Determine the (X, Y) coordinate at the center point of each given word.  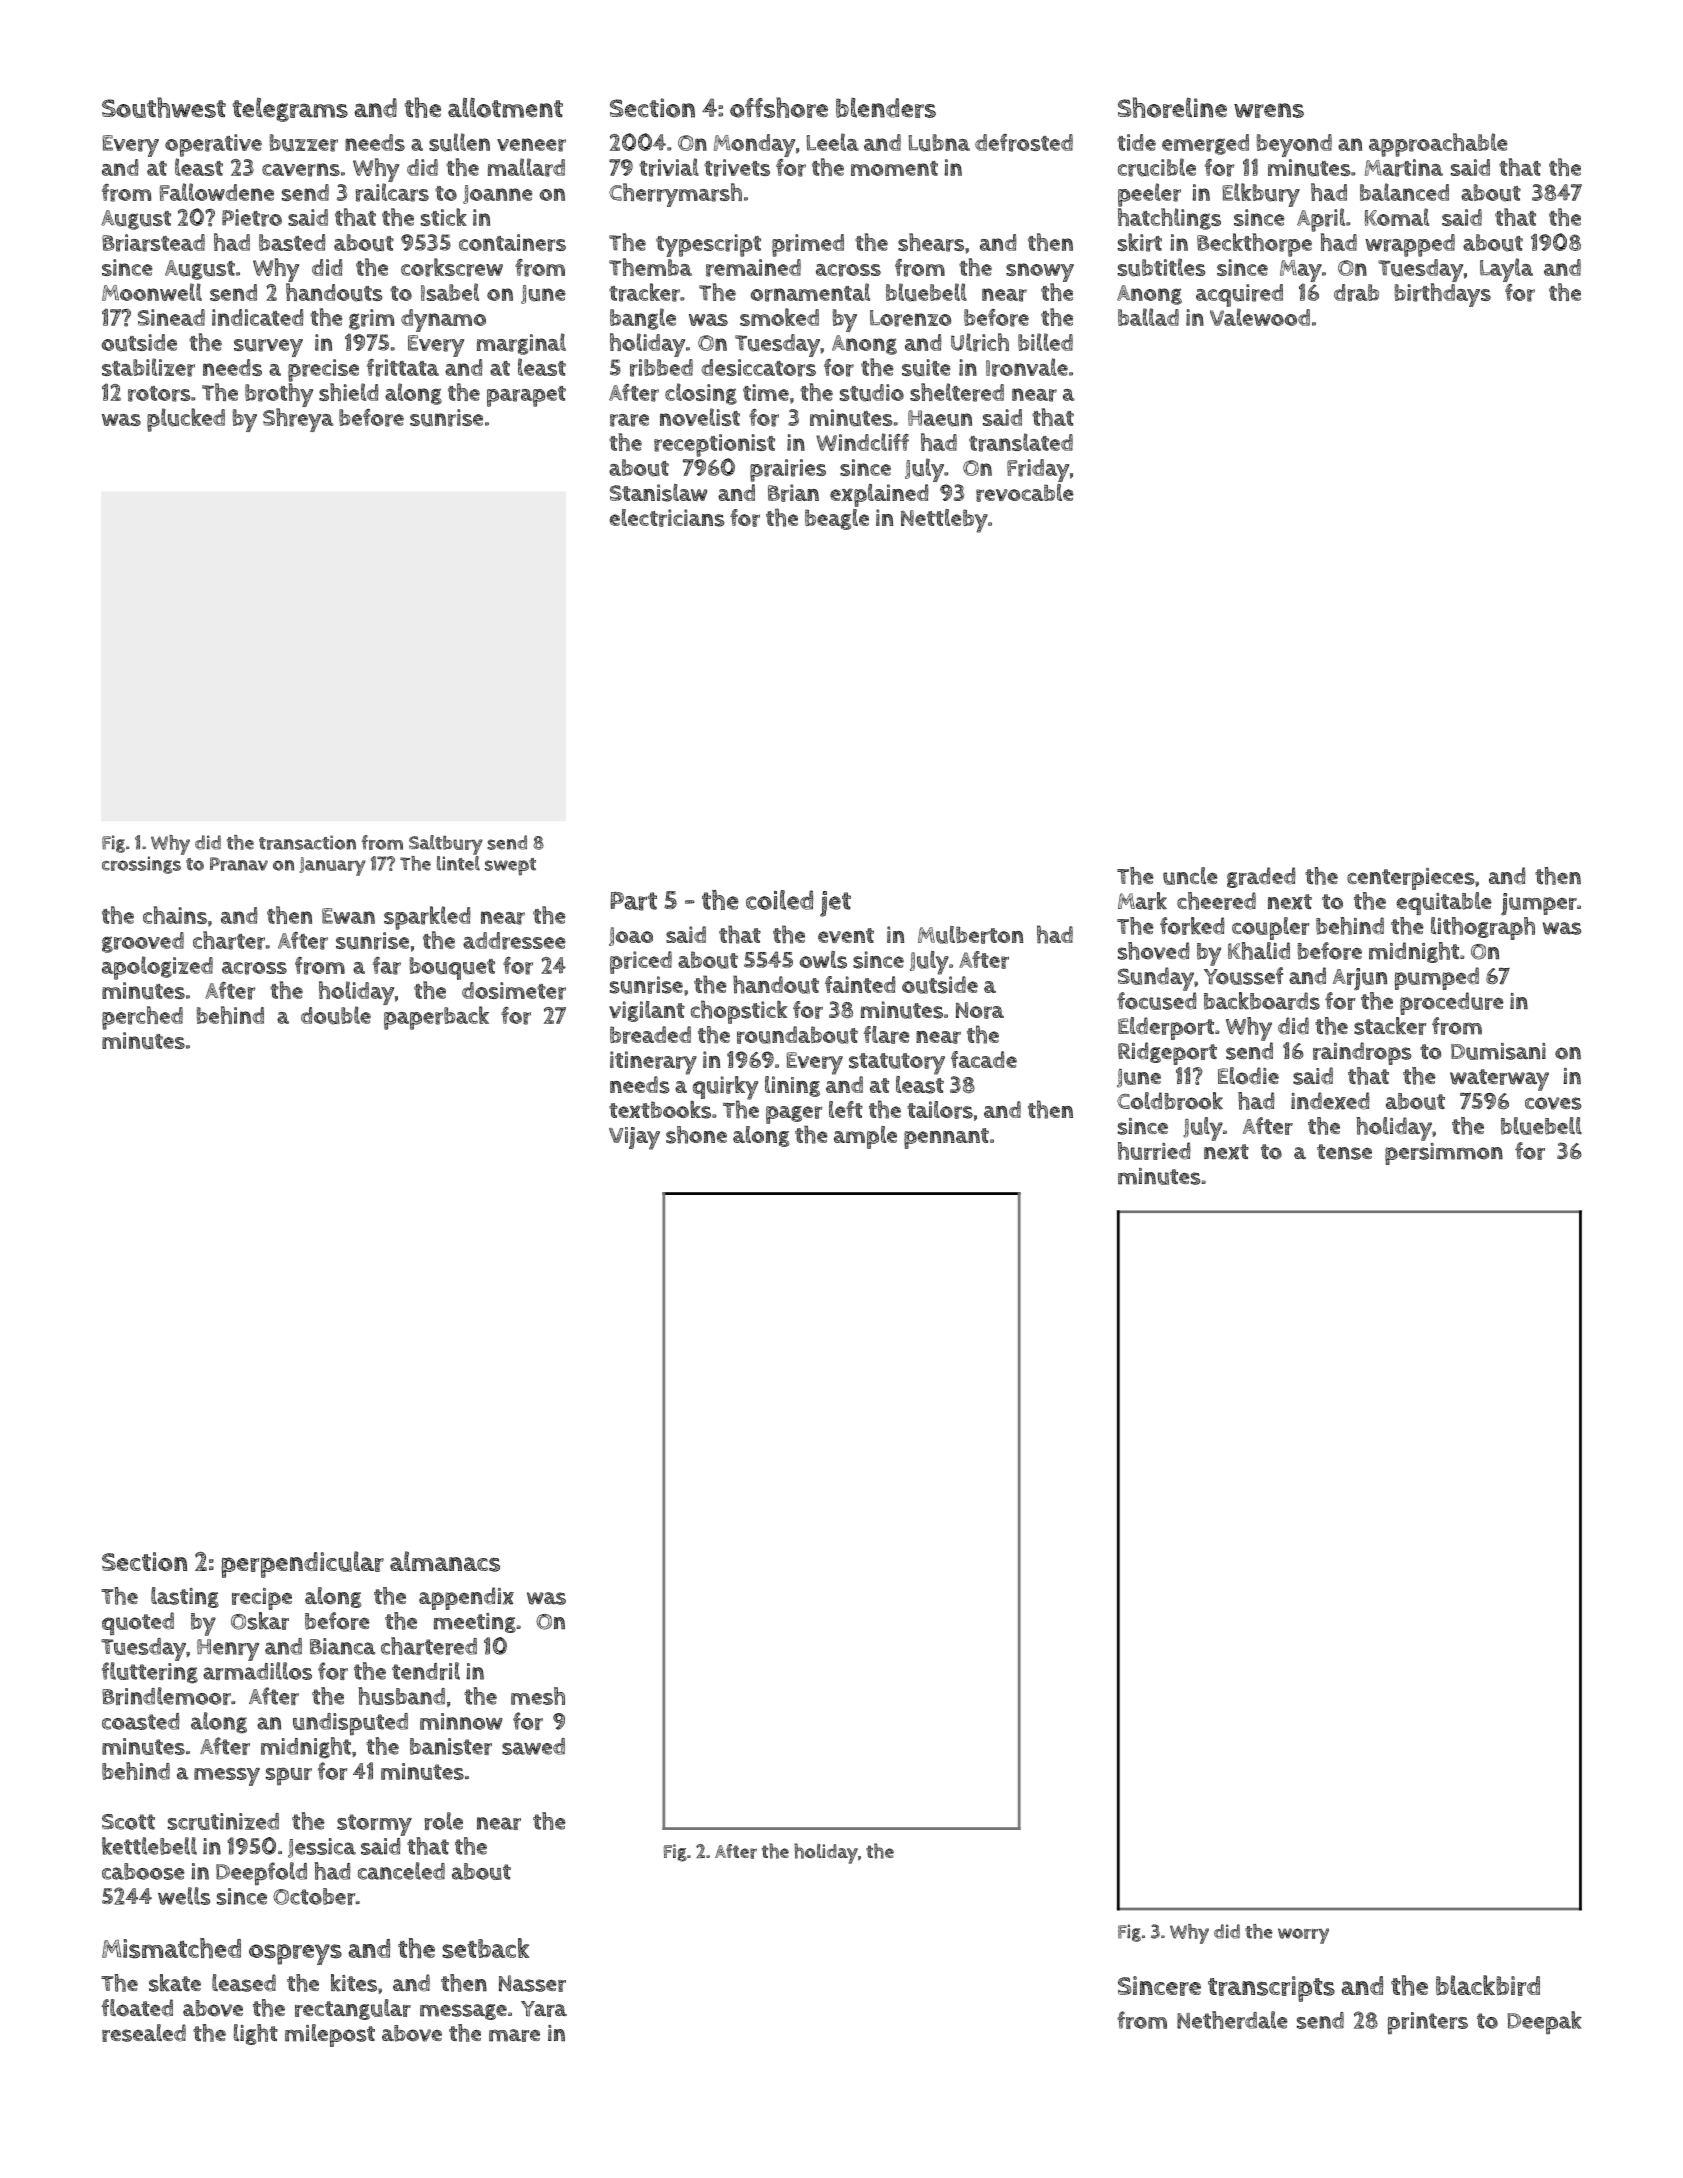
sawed (533, 1746)
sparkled (427, 918)
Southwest (164, 107)
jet (835, 904)
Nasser (532, 1983)
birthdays (1442, 295)
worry (1303, 1936)
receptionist (714, 445)
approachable (1438, 145)
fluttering (150, 1672)
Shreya (298, 420)
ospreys (295, 1954)
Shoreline (1172, 107)
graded (1261, 877)
